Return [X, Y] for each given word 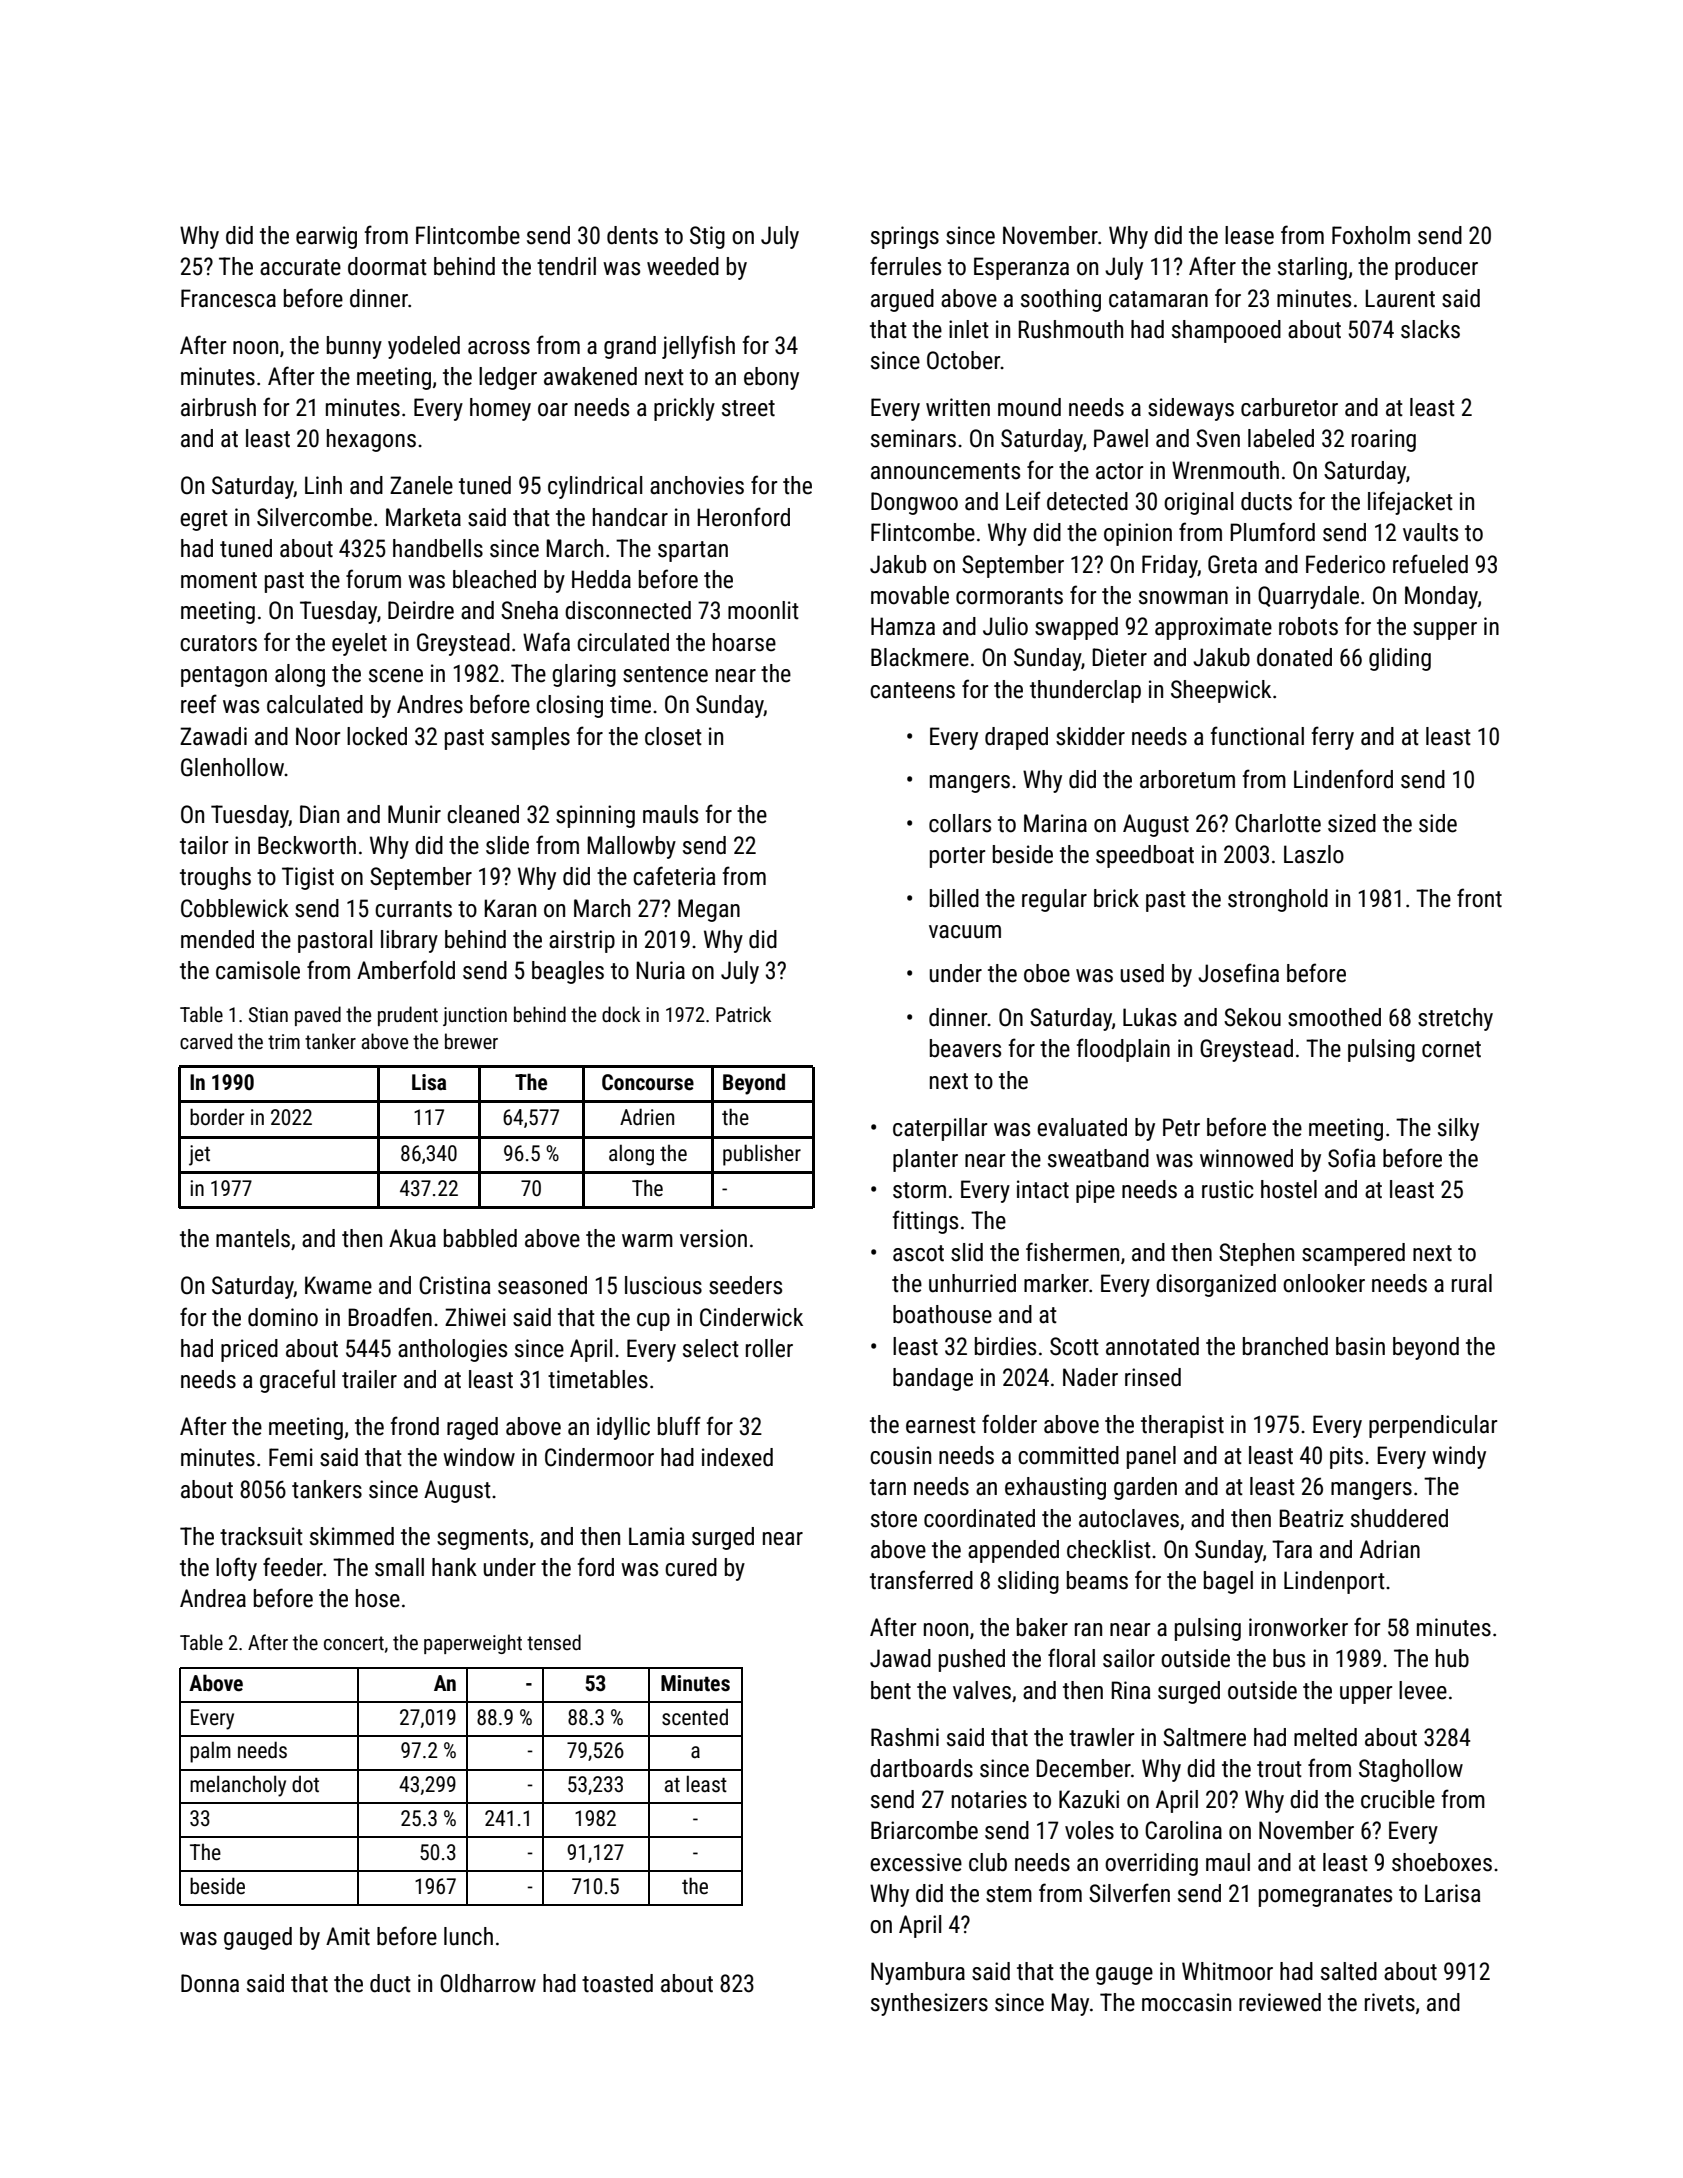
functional [1257, 736]
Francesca [228, 298]
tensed [554, 1642]
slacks [1430, 329]
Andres [430, 704]
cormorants [1009, 596]
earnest [941, 1425]
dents [632, 235]
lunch [468, 1936]
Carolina [1183, 1830]
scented [695, 1717]
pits [1346, 1457]
